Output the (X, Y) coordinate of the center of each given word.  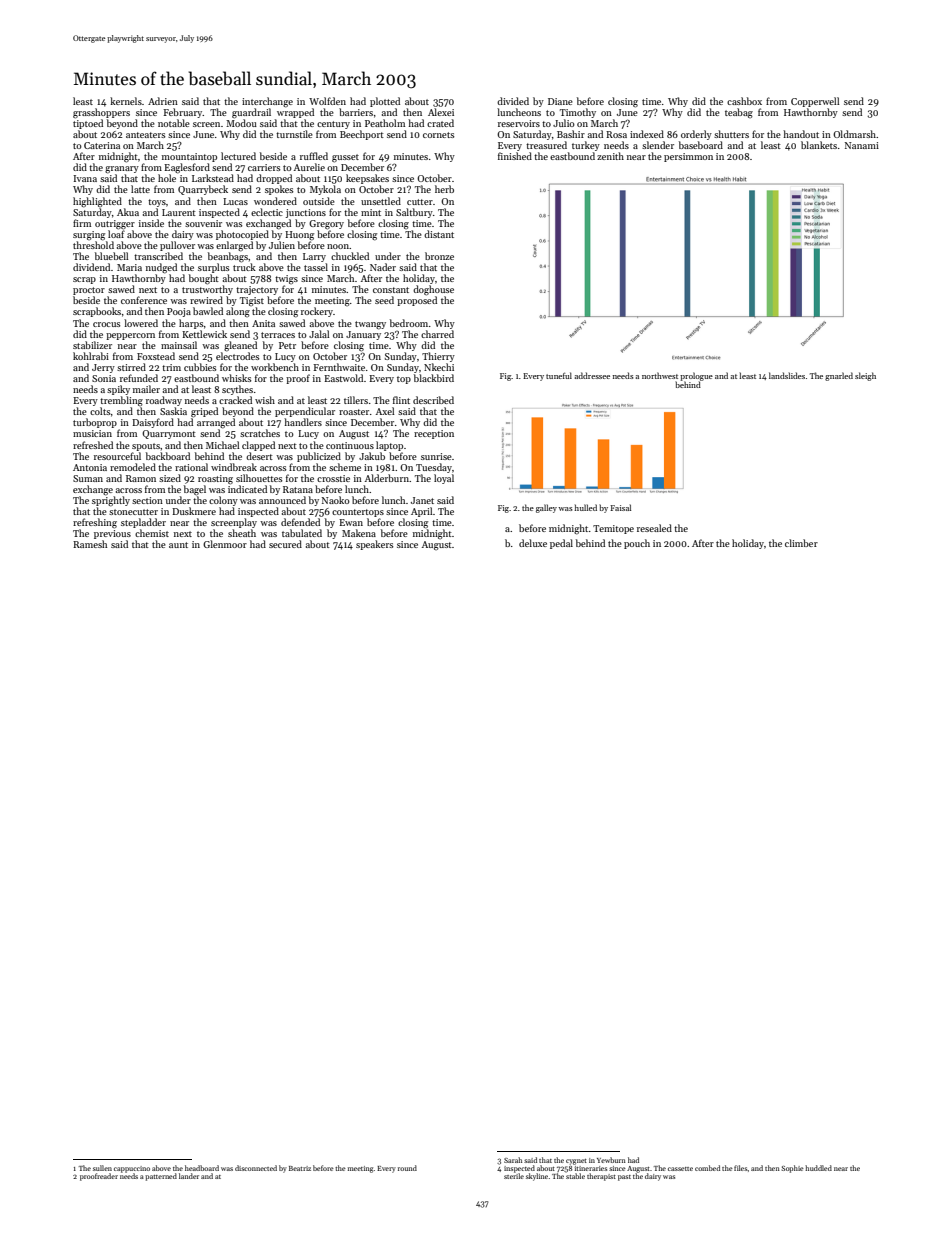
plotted (385, 102)
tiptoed (88, 124)
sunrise (436, 456)
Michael (223, 445)
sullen (102, 1168)
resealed (654, 528)
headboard (202, 1168)
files (741, 1168)
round (407, 1168)
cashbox (744, 101)
